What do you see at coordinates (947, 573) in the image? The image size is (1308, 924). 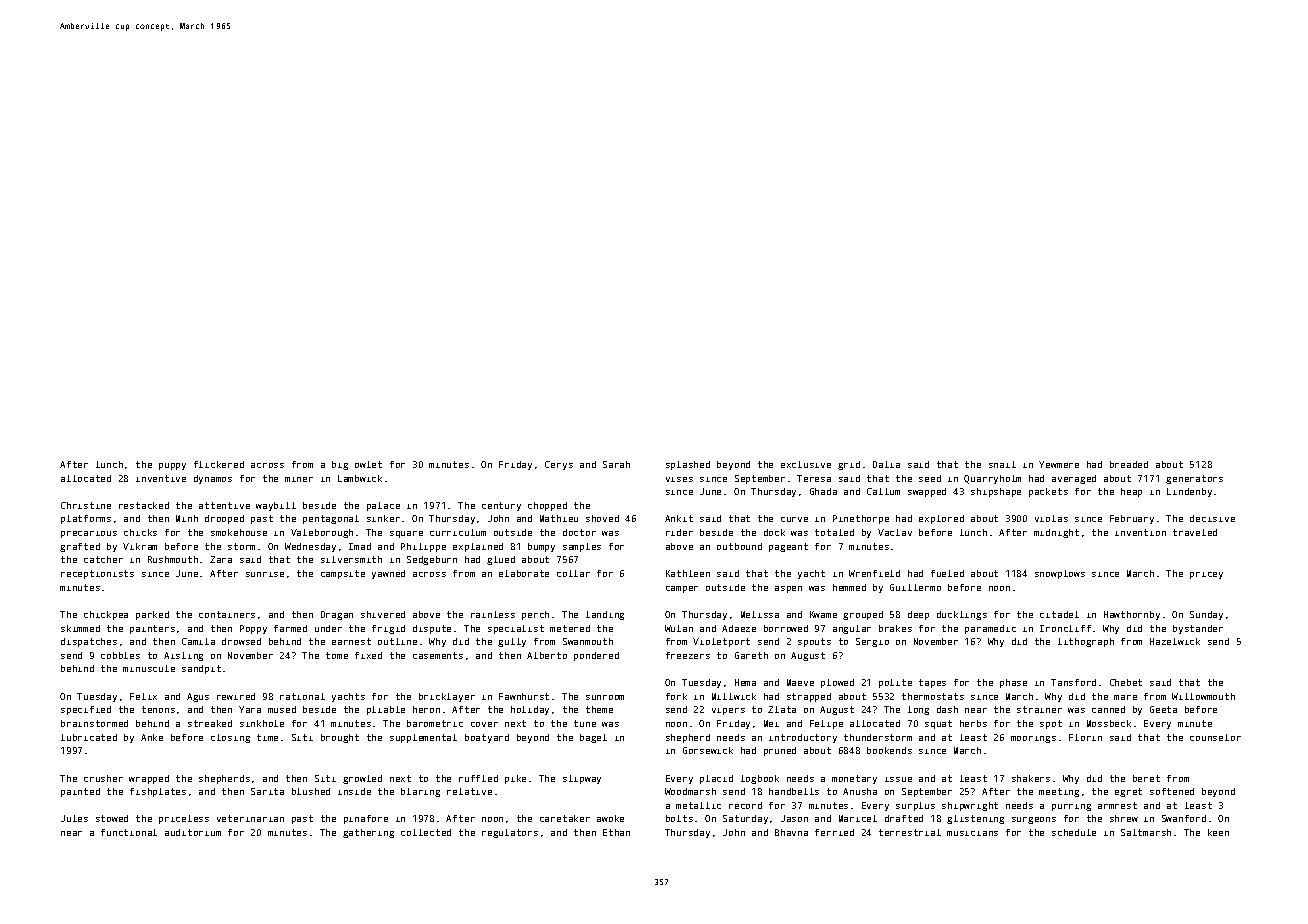 I see `fueled` at bounding box center [947, 573].
